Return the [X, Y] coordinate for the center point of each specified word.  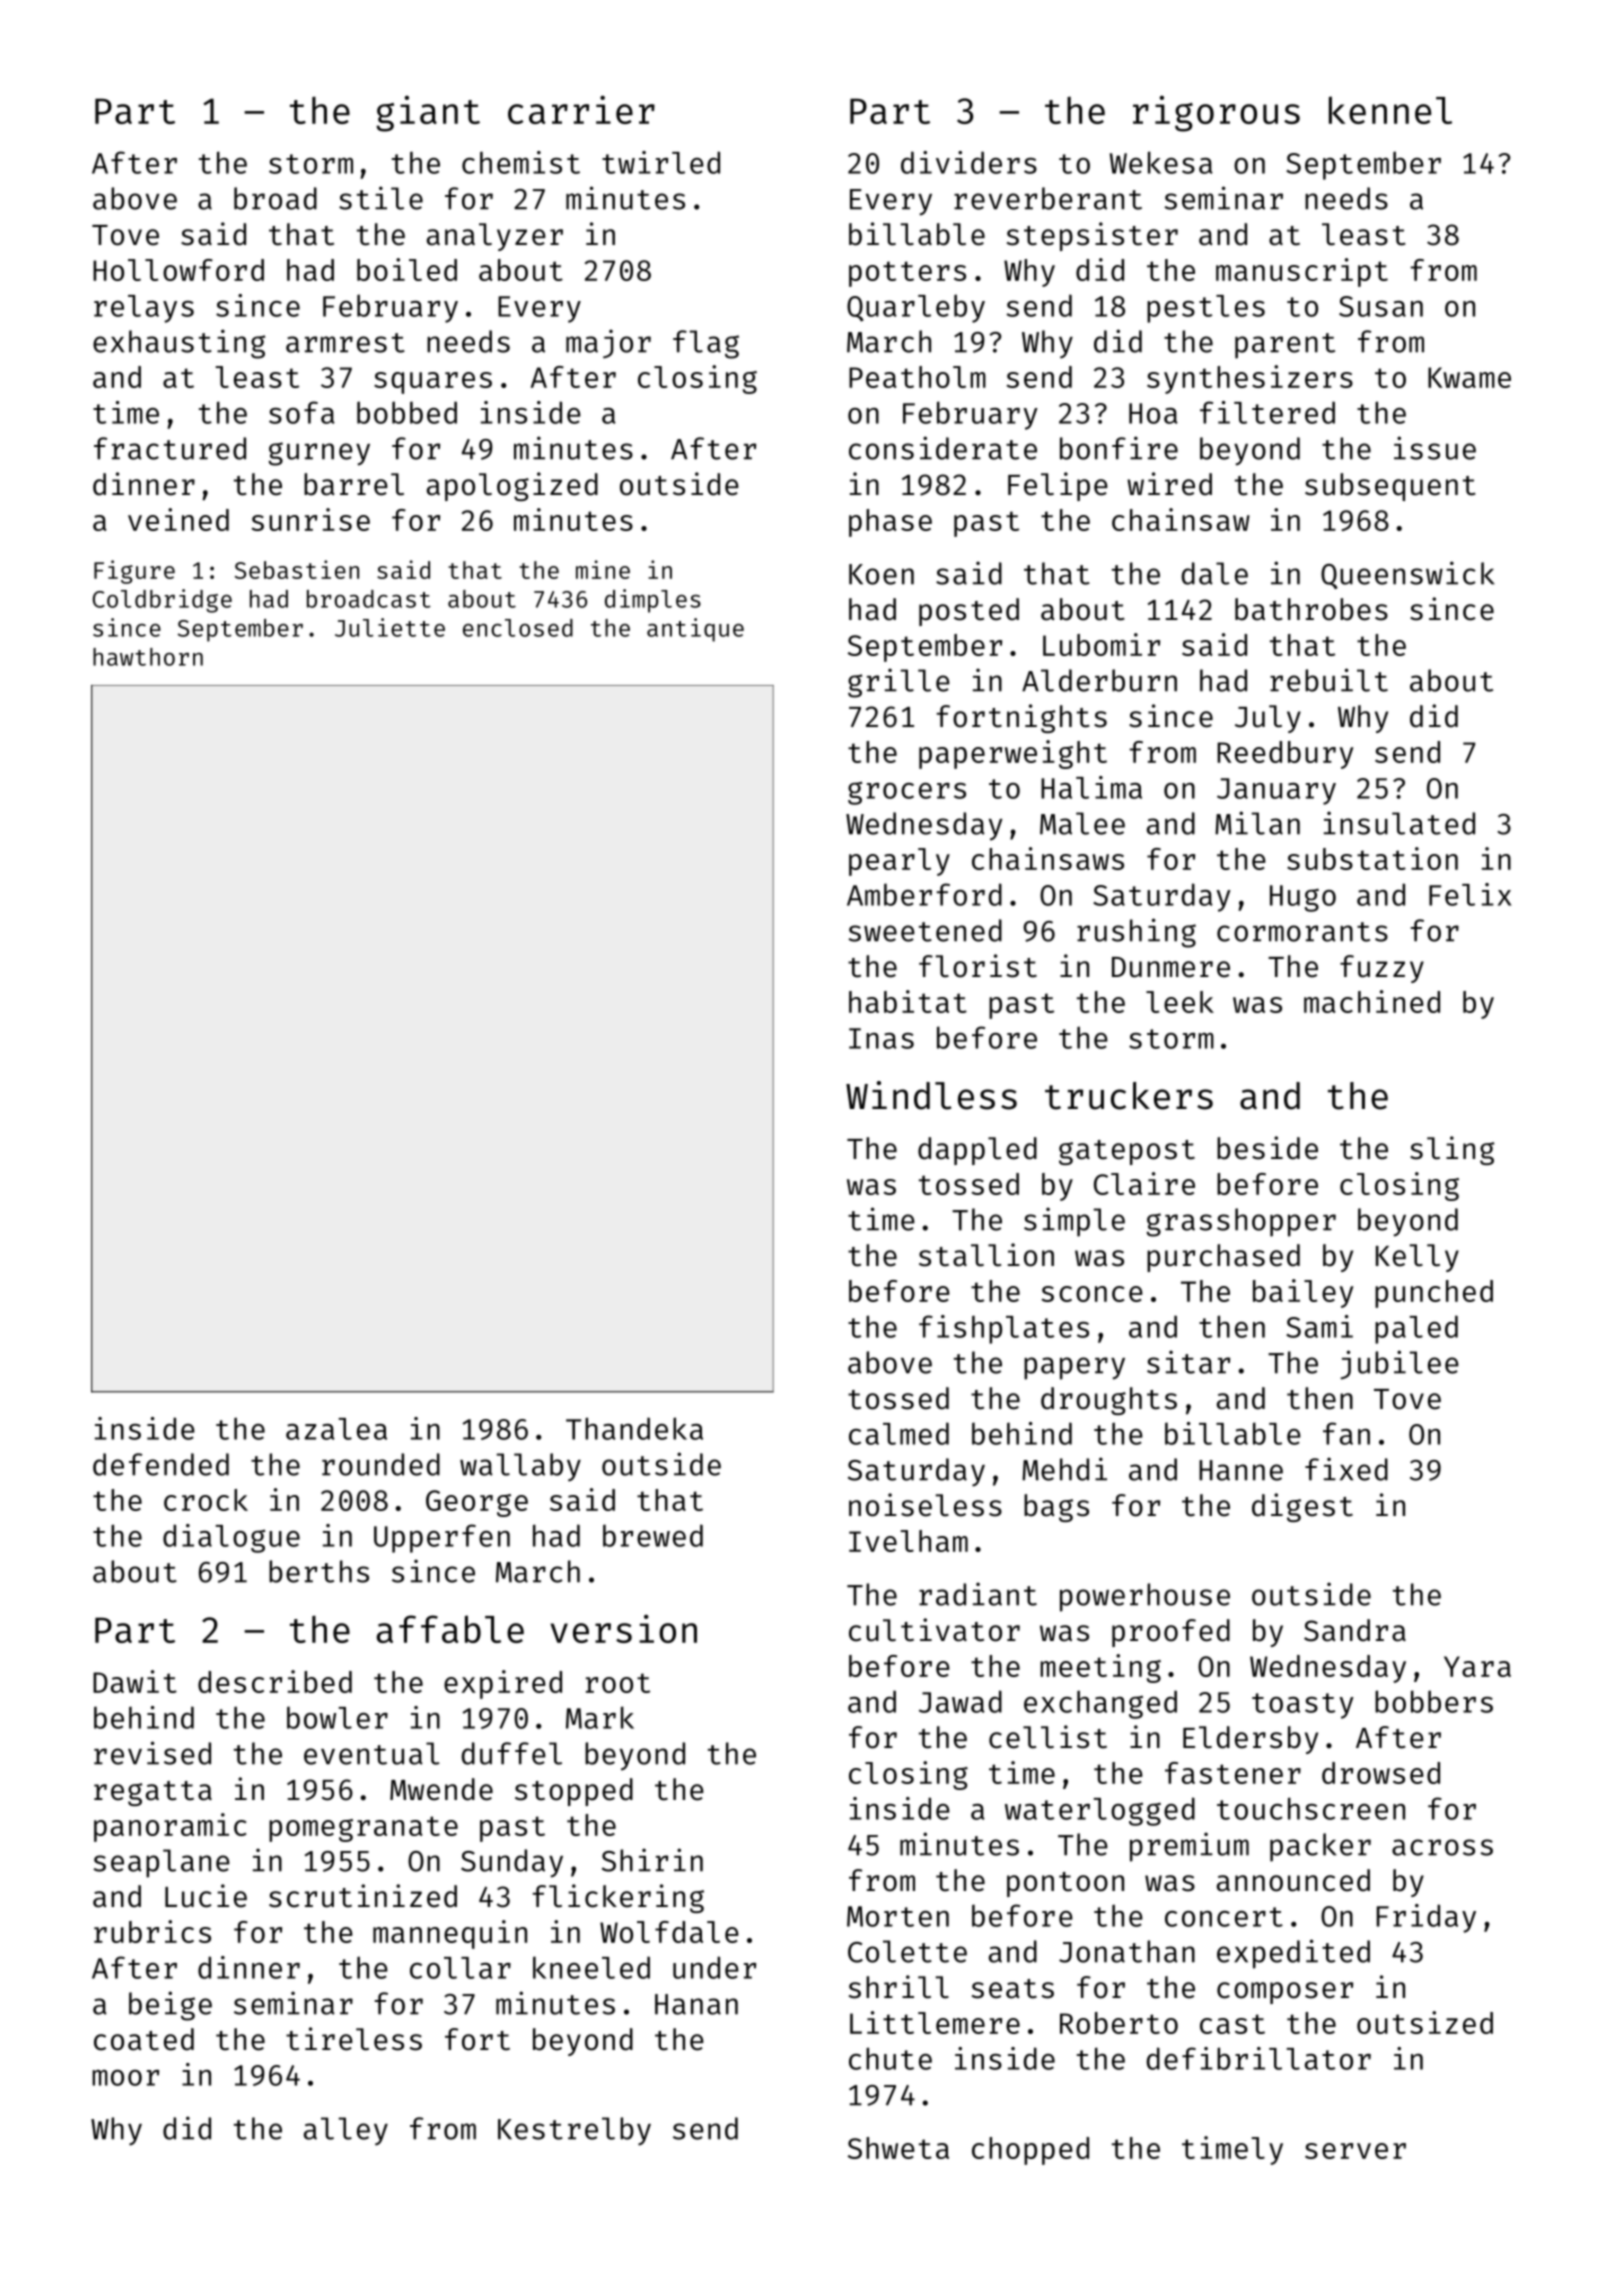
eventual [372, 1753]
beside [1267, 1148]
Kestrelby [574, 2131]
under [714, 1967]
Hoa [1153, 413]
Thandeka [634, 1428]
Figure [134, 572]
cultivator [934, 1630]
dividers [969, 162]
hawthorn [148, 657]
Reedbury [1285, 755]
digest [1302, 1507]
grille [899, 683]
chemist [521, 162]
